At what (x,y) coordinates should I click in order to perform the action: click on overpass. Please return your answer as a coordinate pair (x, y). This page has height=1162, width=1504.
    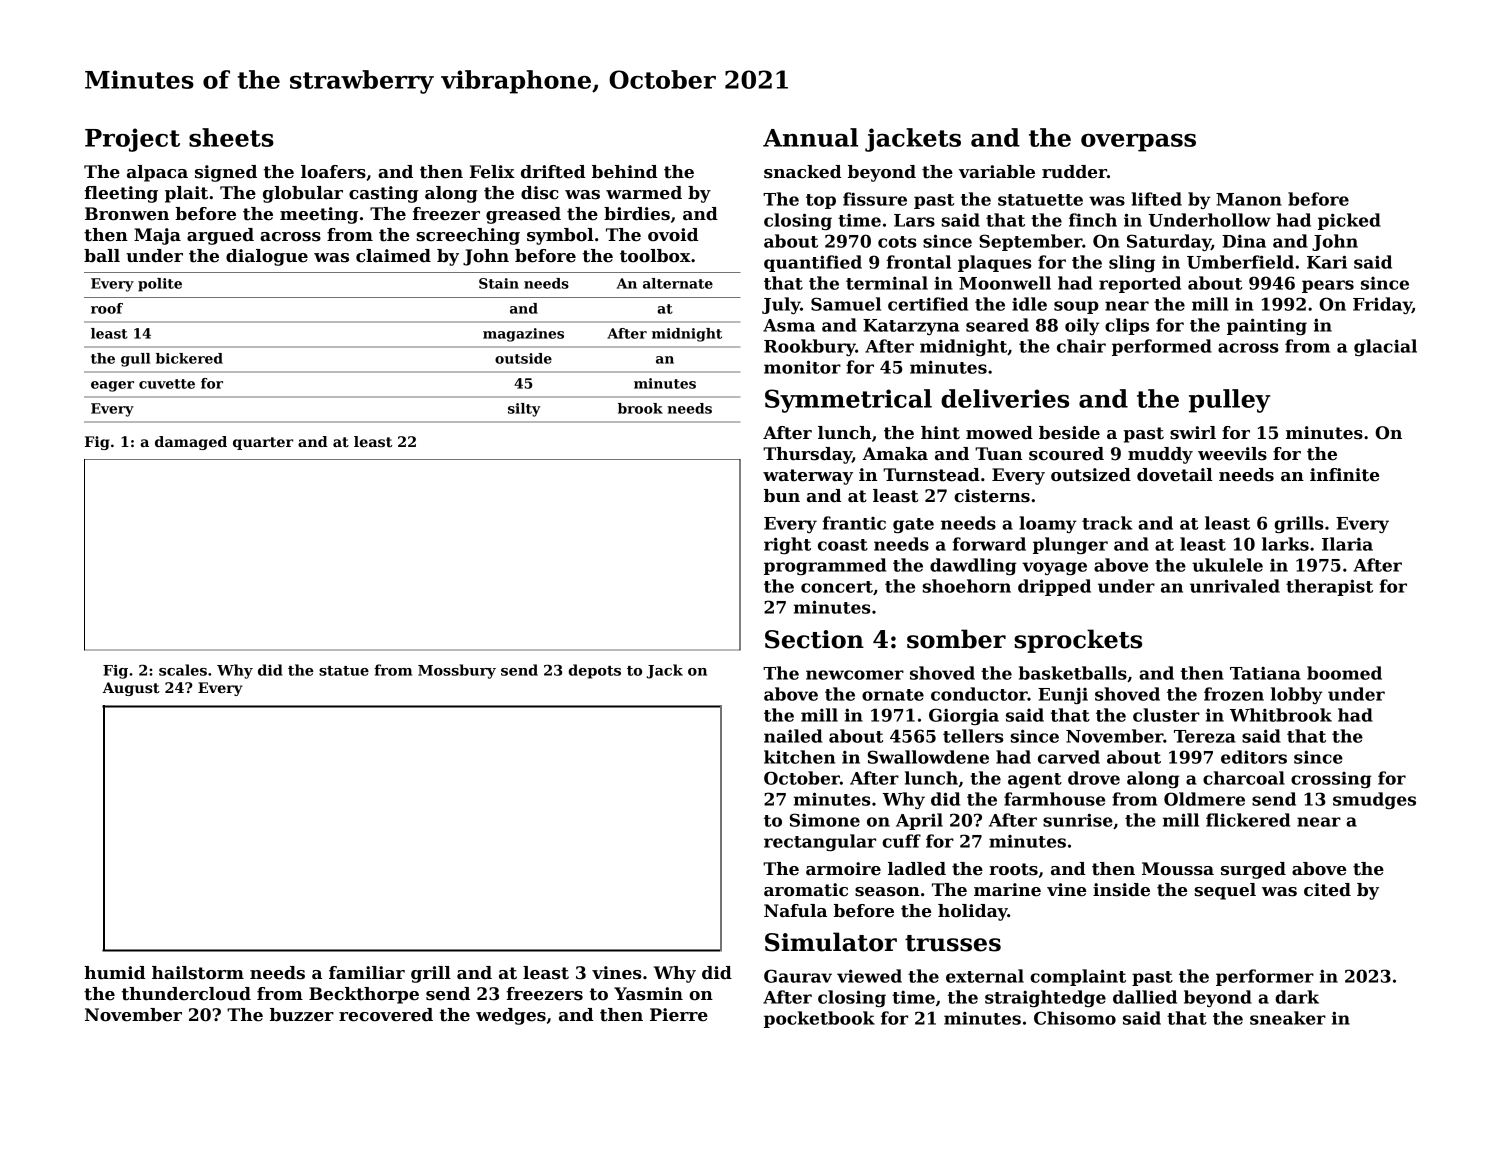
    Looking at the image, I should click on (1138, 143).
